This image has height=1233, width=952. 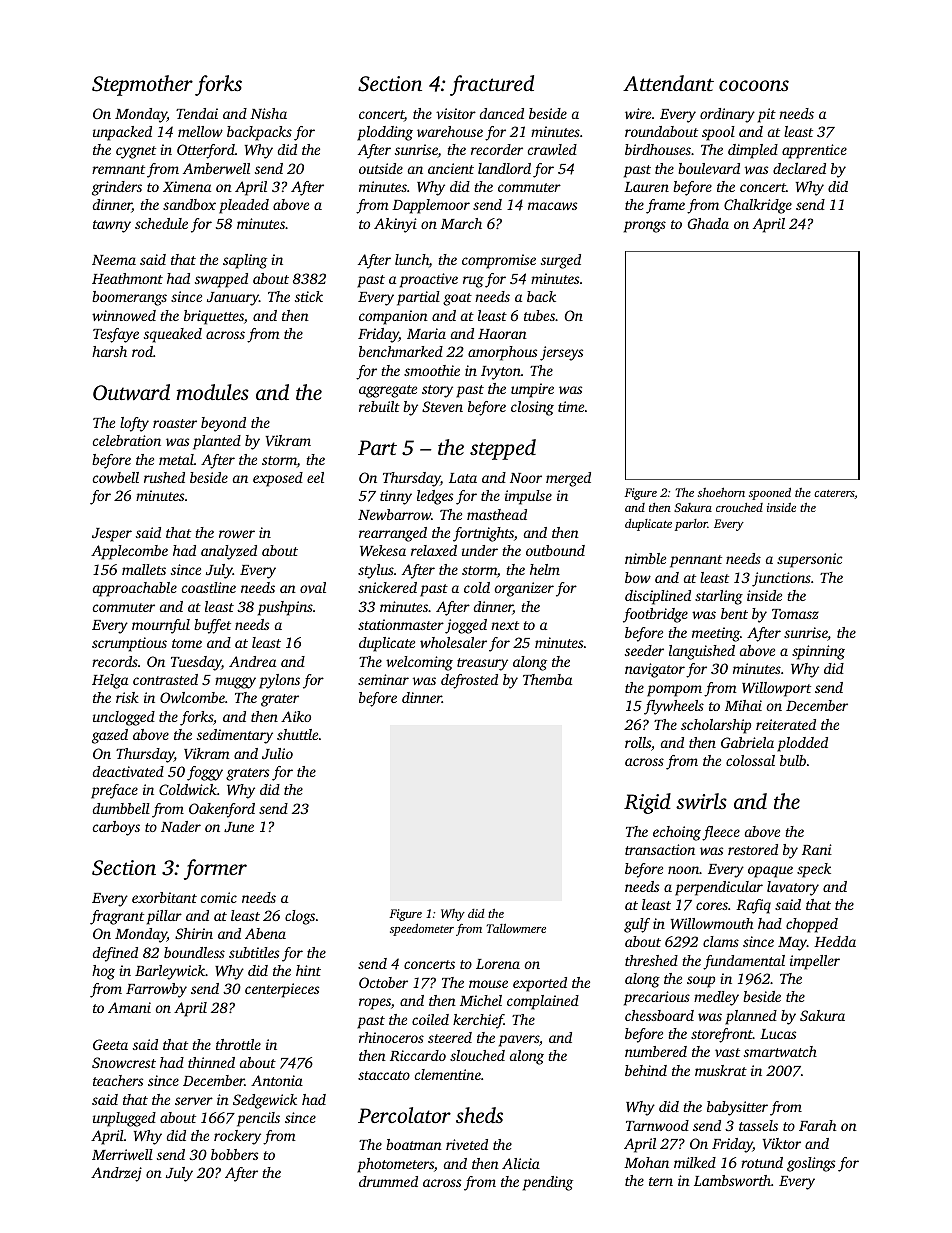 I want to click on Amani, so click(x=129, y=1007).
